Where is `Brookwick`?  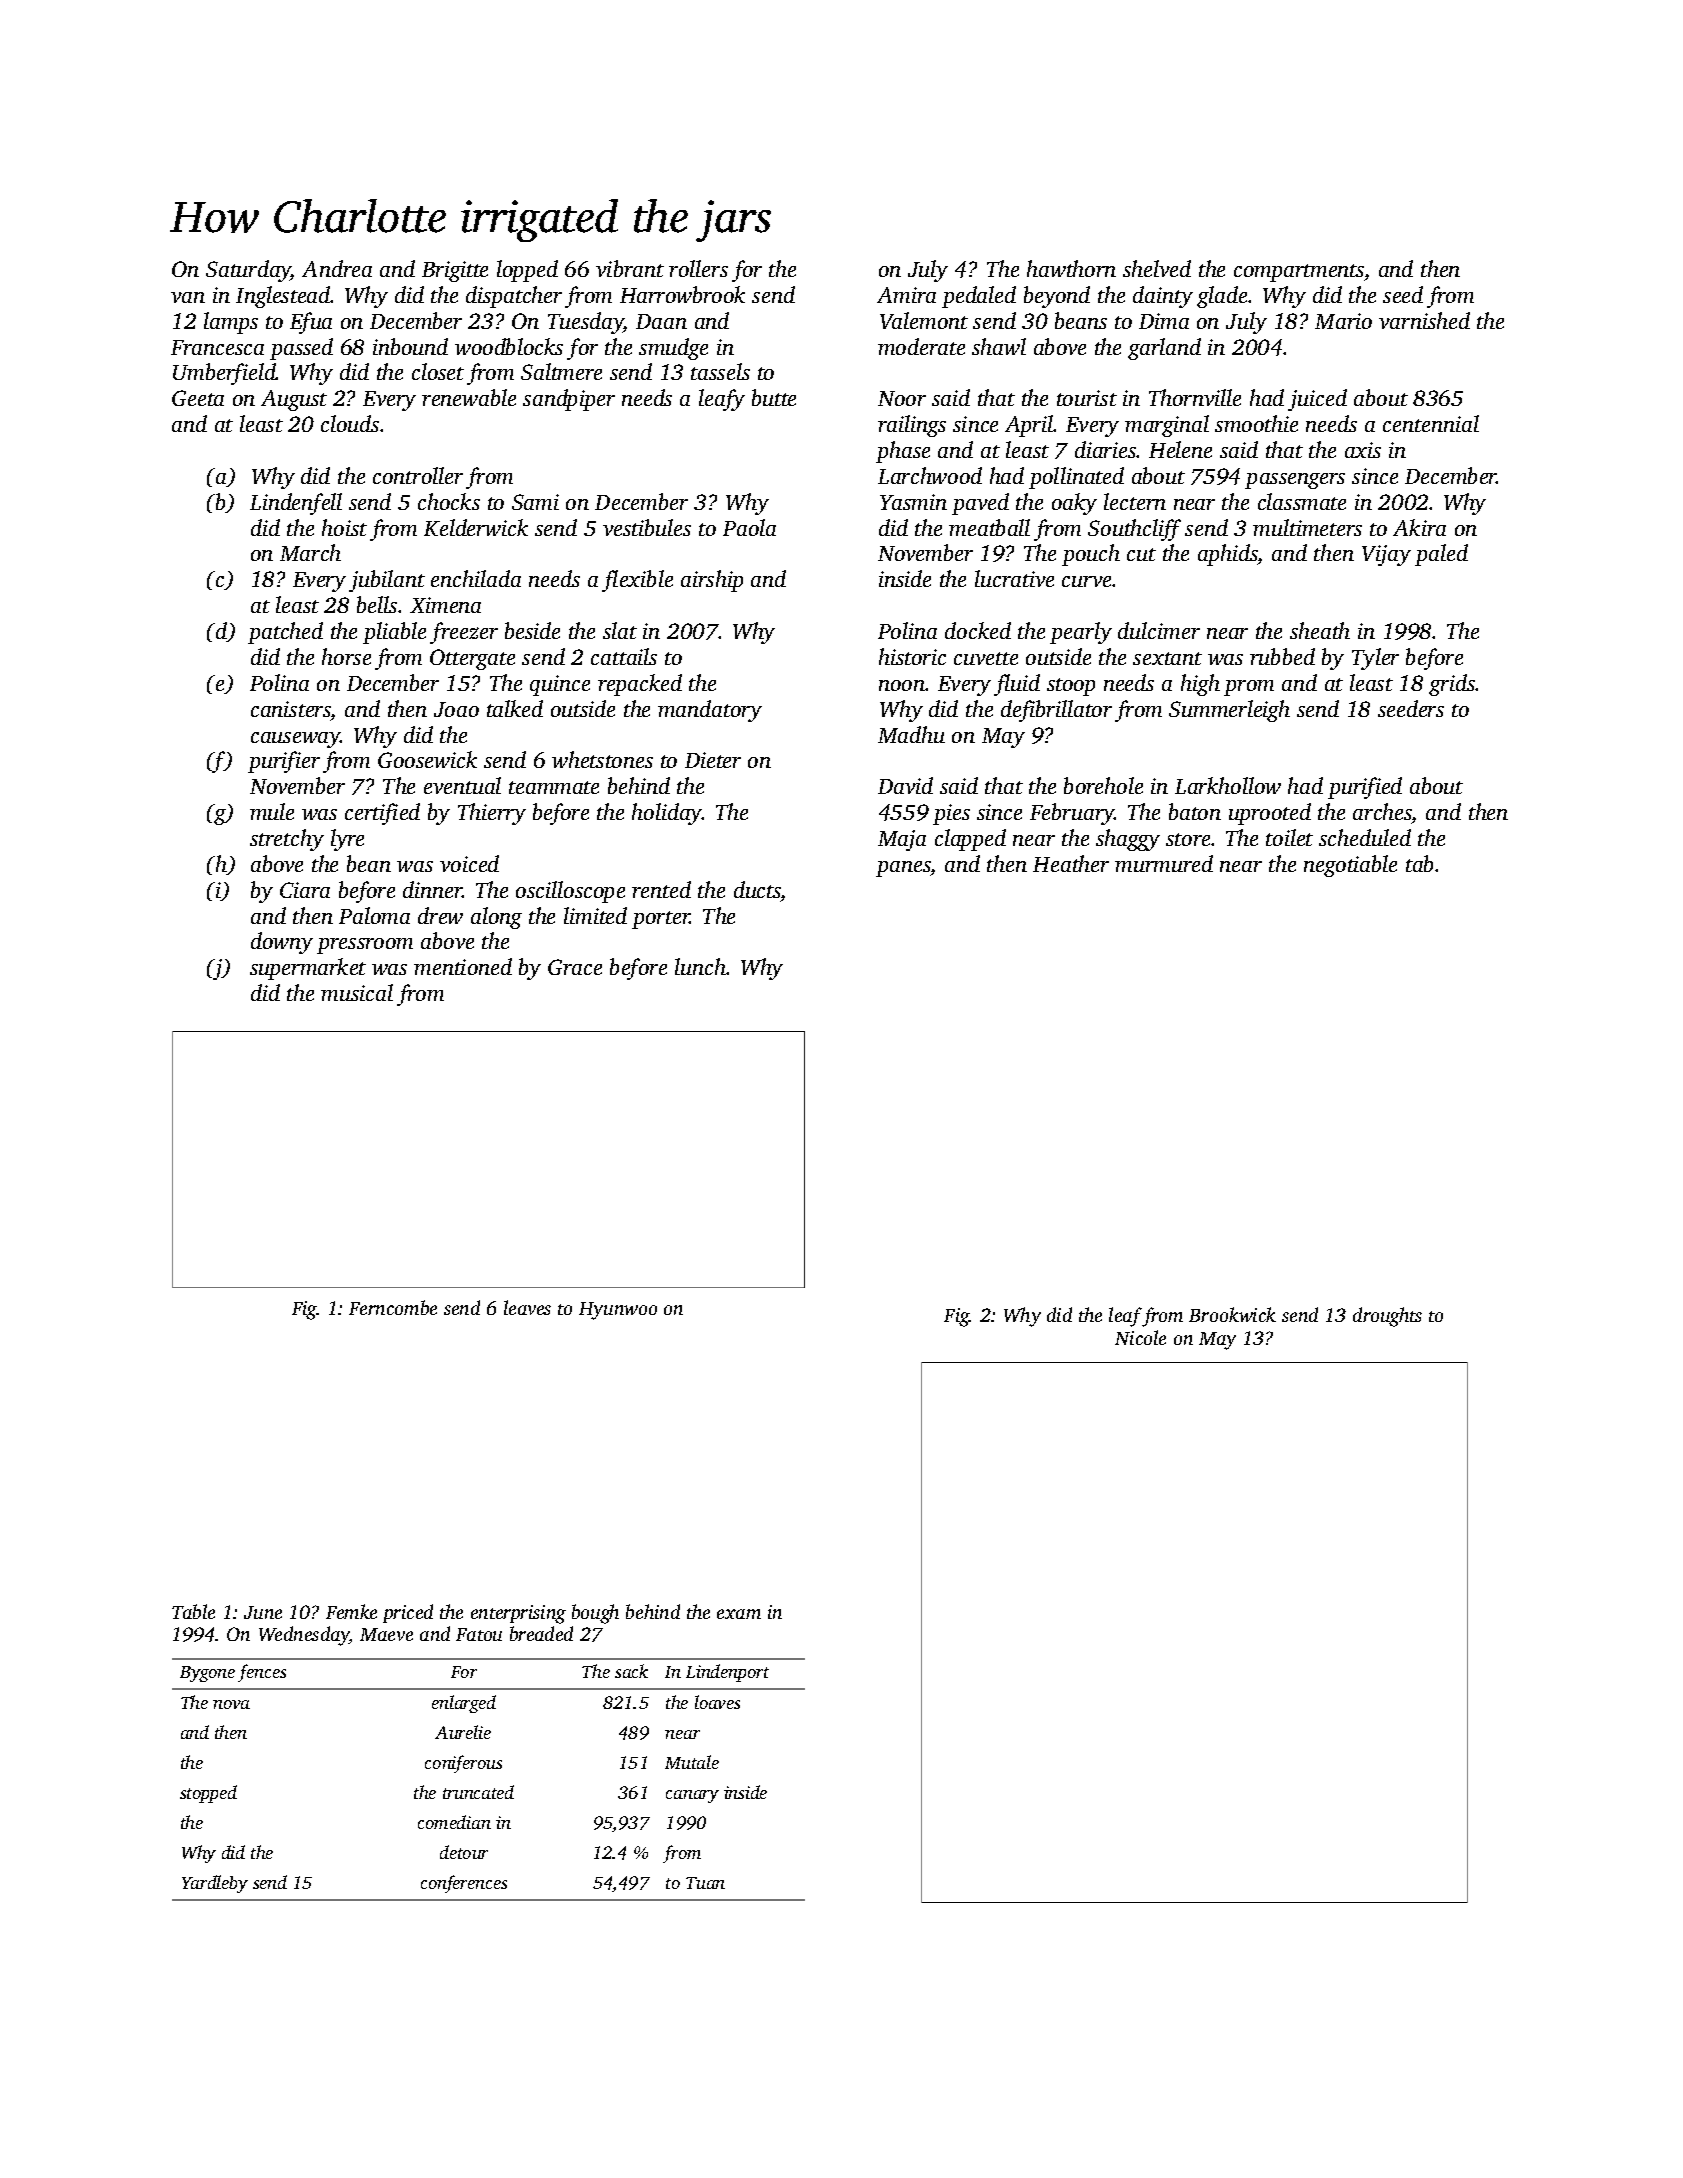
Brookwick is located at coordinates (1232, 1314).
